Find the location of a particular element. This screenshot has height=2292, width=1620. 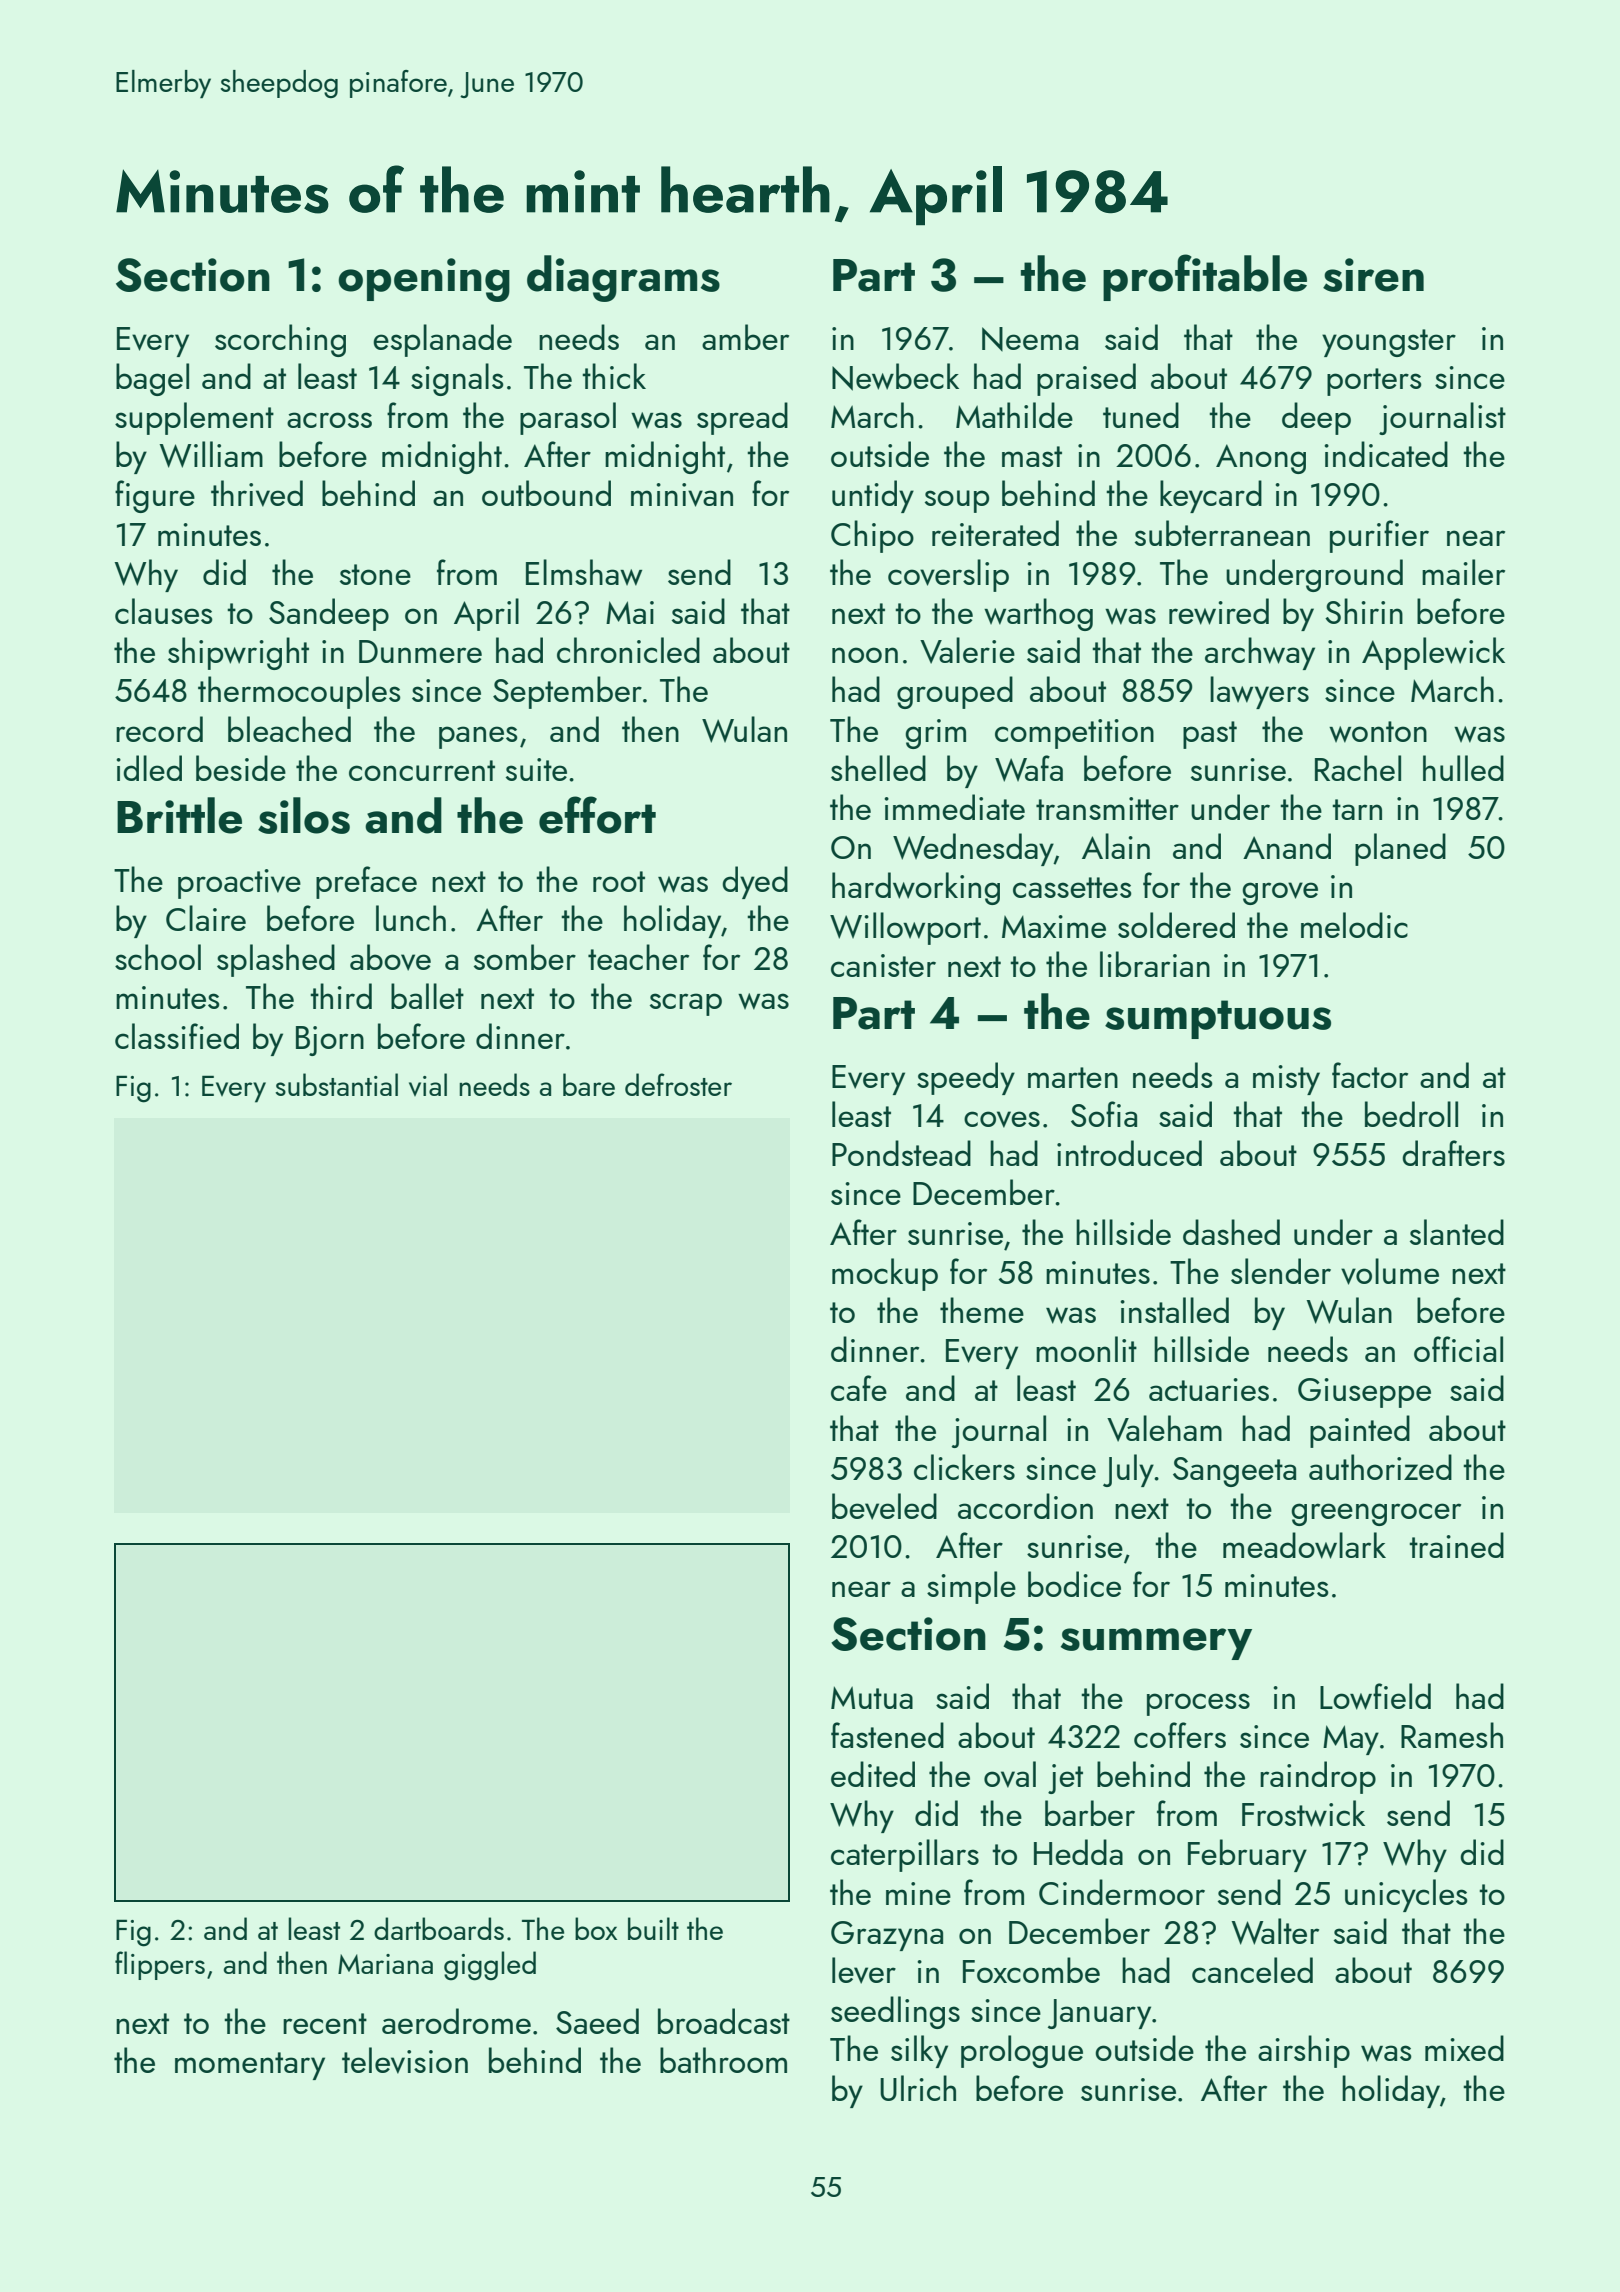

scrap is located at coordinates (686, 1004).
